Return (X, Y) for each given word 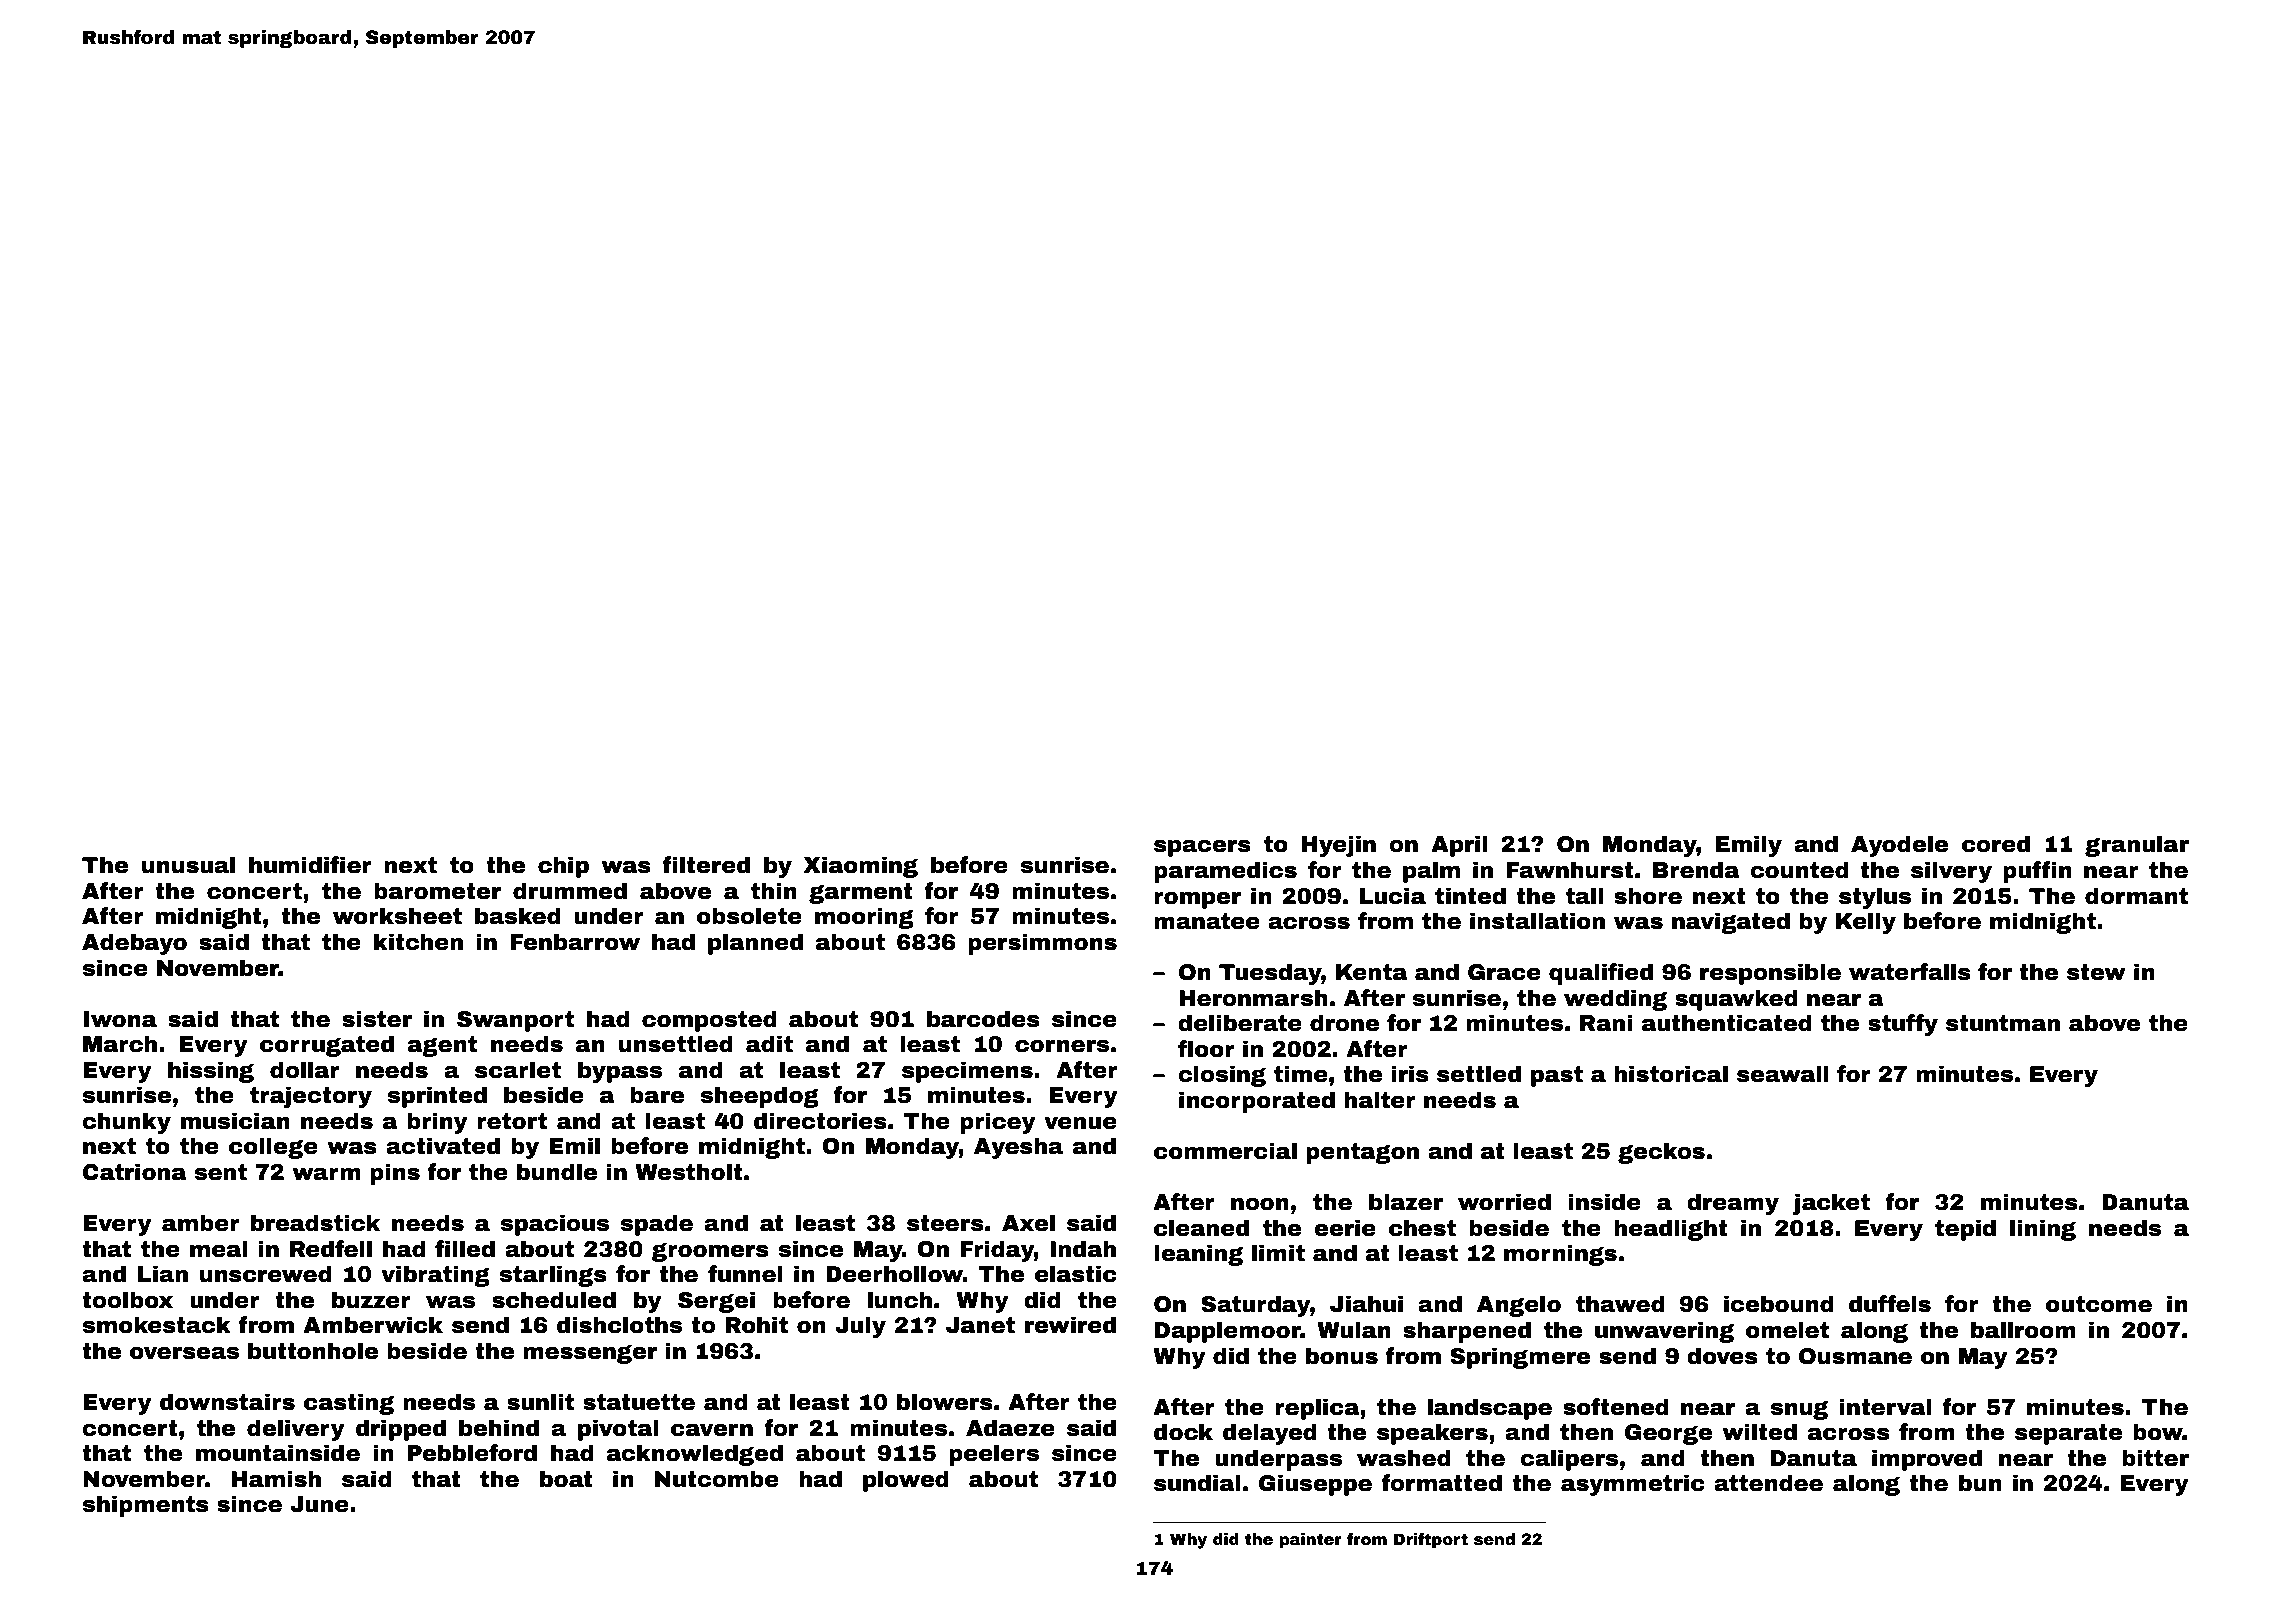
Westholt (689, 1172)
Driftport (1431, 1541)
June (319, 1504)
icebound (1779, 1304)
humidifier (310, 865)
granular (2137, 846)
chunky (126, 1123)
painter (1311, 1541)
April (1459, 846)
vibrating (435, 1276)
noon (1260, 1204)
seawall (1783, 1074)
